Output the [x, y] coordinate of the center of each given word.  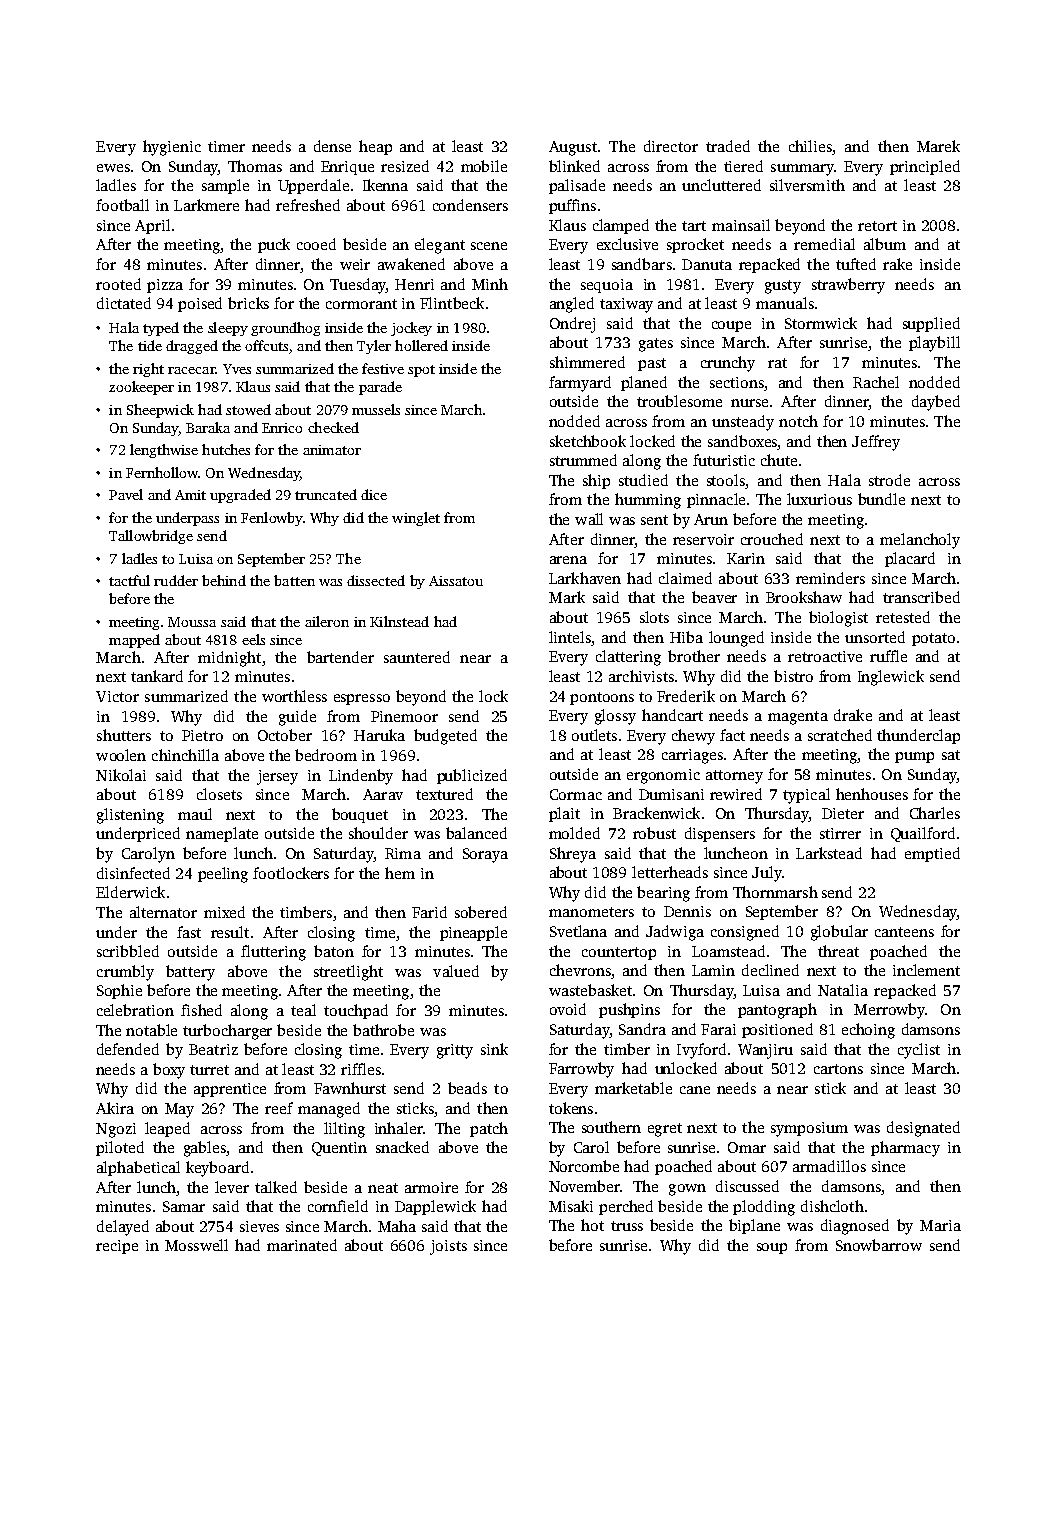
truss [627, 1226]
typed [161, 329]
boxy [169, 1071]
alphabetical [138, 1168]
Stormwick [821, 323]
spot [421, 371]
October [285, 735]
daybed [936, 403]
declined [770, 970]
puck [274, 245]
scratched [840, 735]
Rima [403, 853]
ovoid [568, 1009]
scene [489, 246]
